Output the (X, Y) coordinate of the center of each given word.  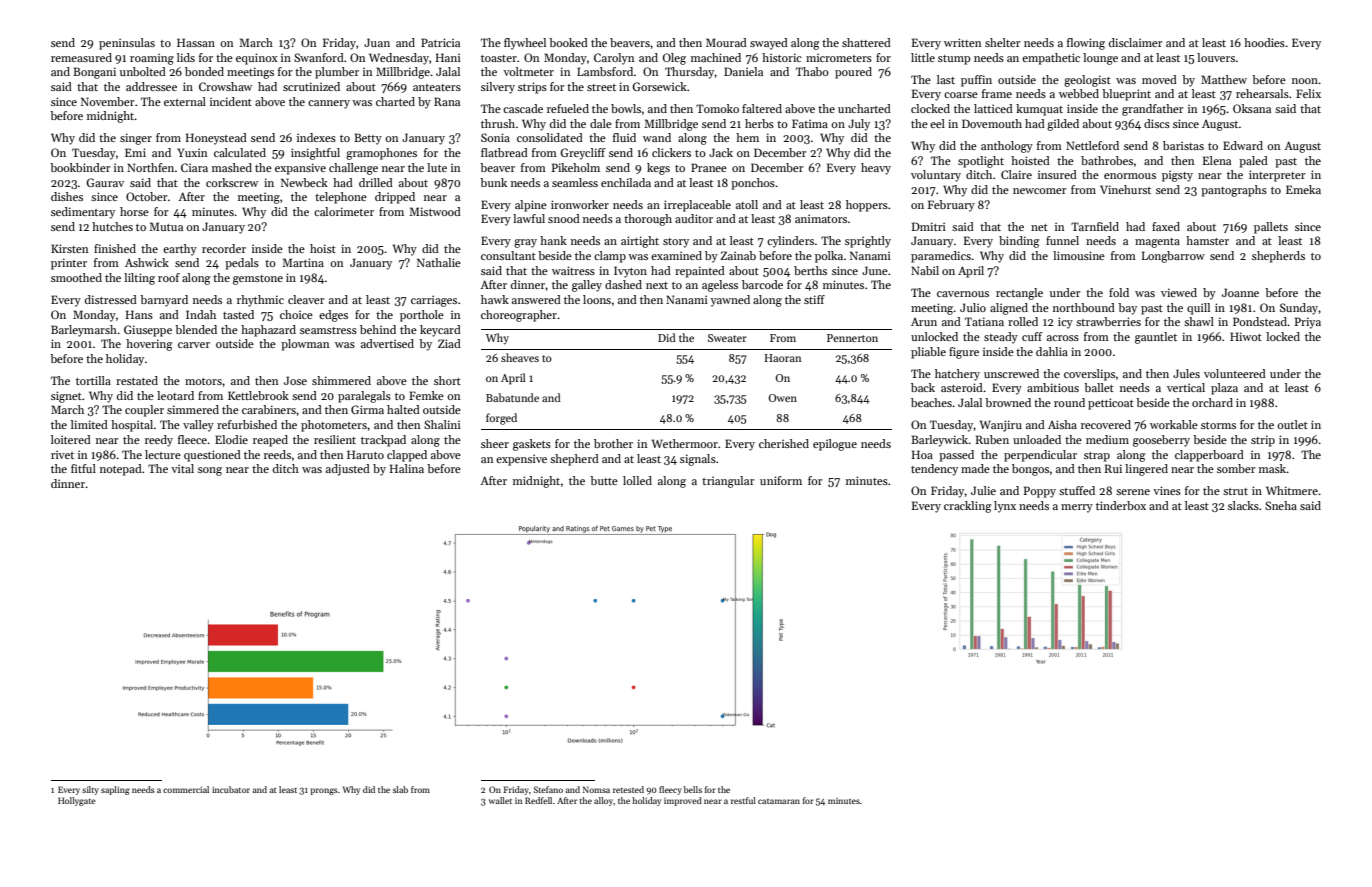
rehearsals (1262, 93)
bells (693, 789)
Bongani (94, 73)
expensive (521, 460)
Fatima (810, 123)
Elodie (231, 439)
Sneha (1281, 505)
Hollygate (77, 801)
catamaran (779, 801)
